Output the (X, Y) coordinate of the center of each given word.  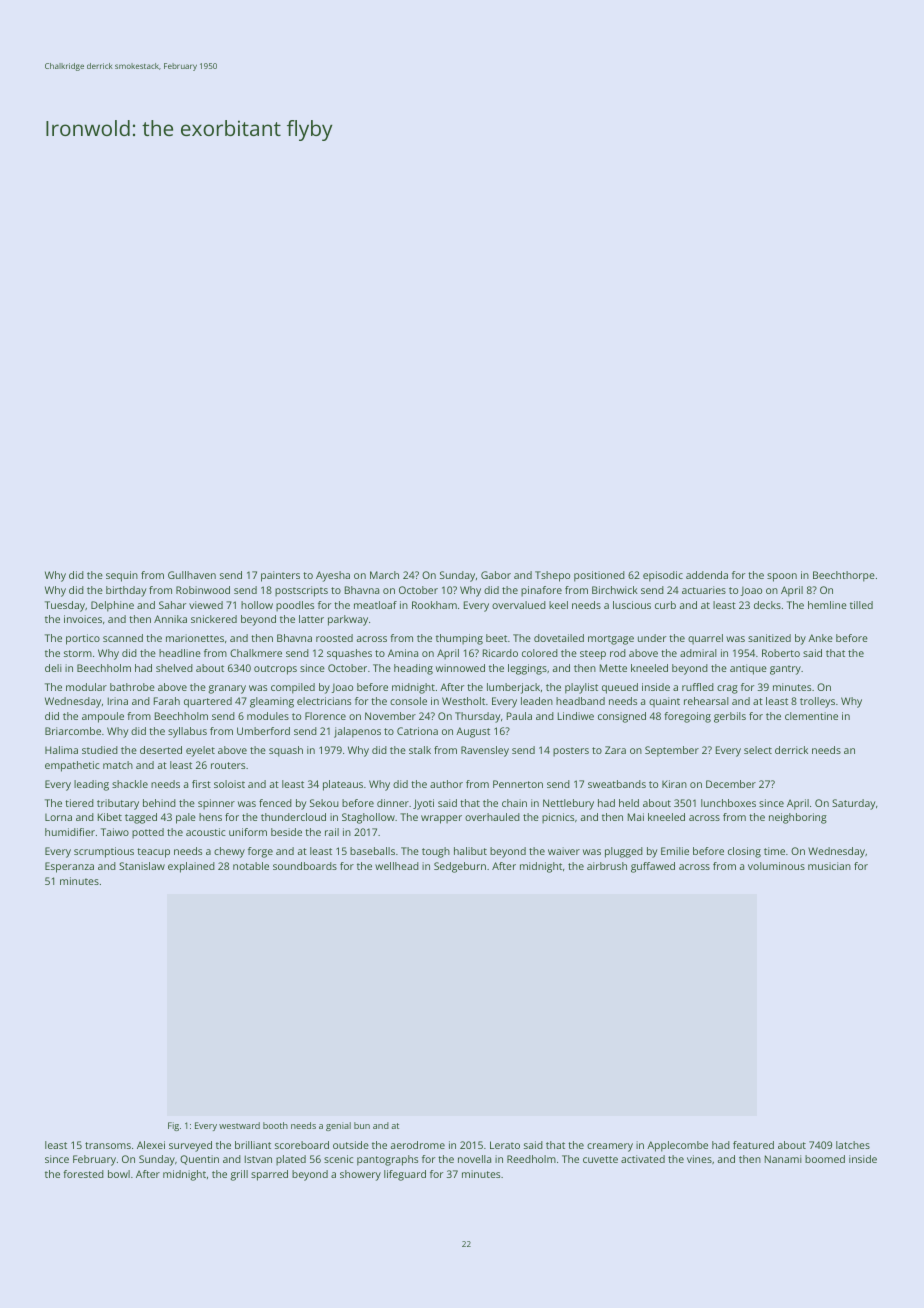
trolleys (817, 702)
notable (251, 866)
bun (362, 1125)
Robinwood (203, 590)
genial (338, 1126)
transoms (108, 1145)
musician (829, 866)
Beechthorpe (844, 576)
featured (753, 1145)
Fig (173, 1126)
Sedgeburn (460, 867)
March (384, 575)
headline (180, 653)
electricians (324, 701)
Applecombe (677, 1146)
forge (260, 852)
